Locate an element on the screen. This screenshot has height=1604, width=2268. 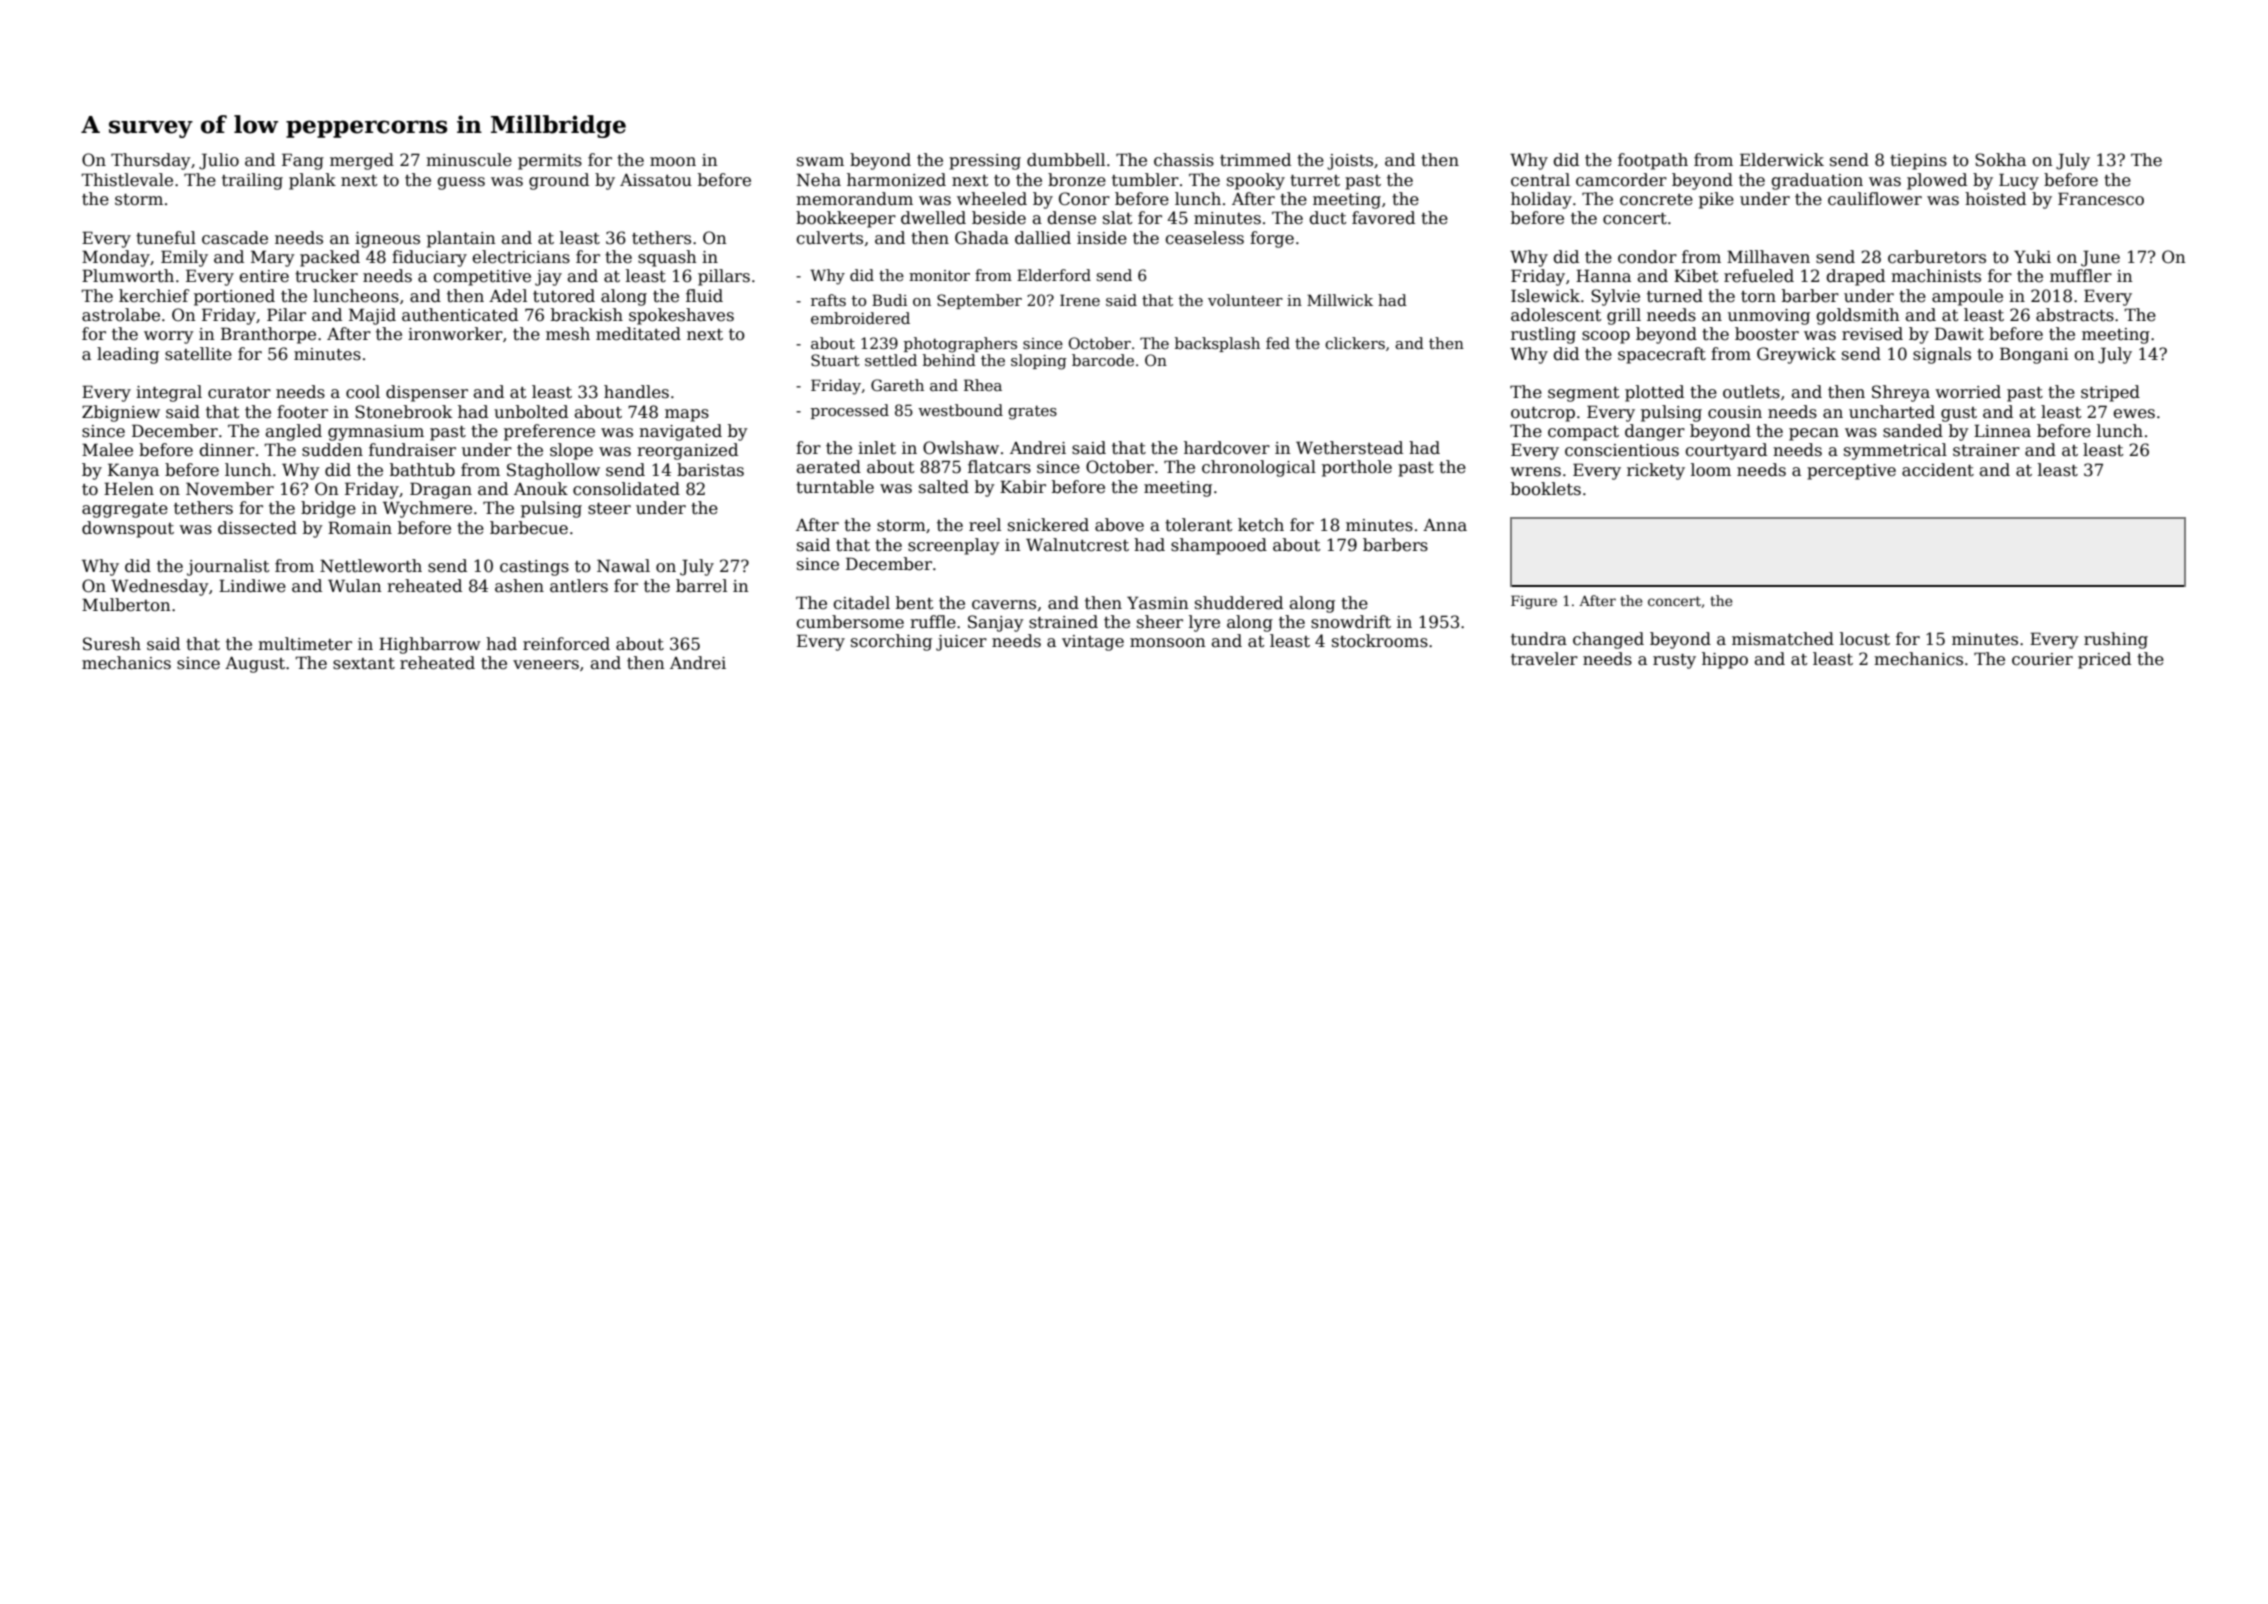
perceptive is located at coordinates (1851, 472).
